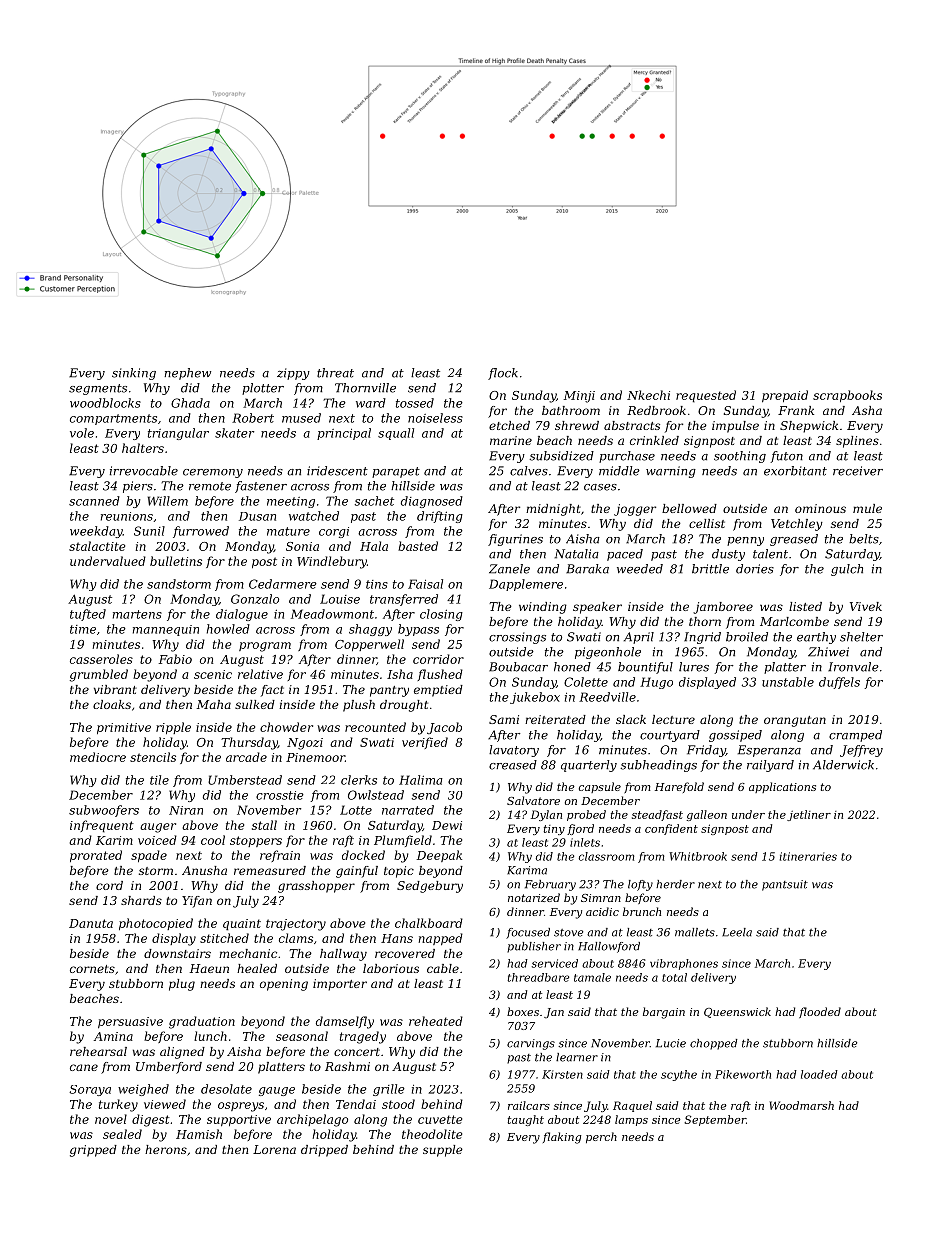  What do you see at coordinates (808, 856) in the document?
I see `itineraries` at bounding box center [808, 856].
